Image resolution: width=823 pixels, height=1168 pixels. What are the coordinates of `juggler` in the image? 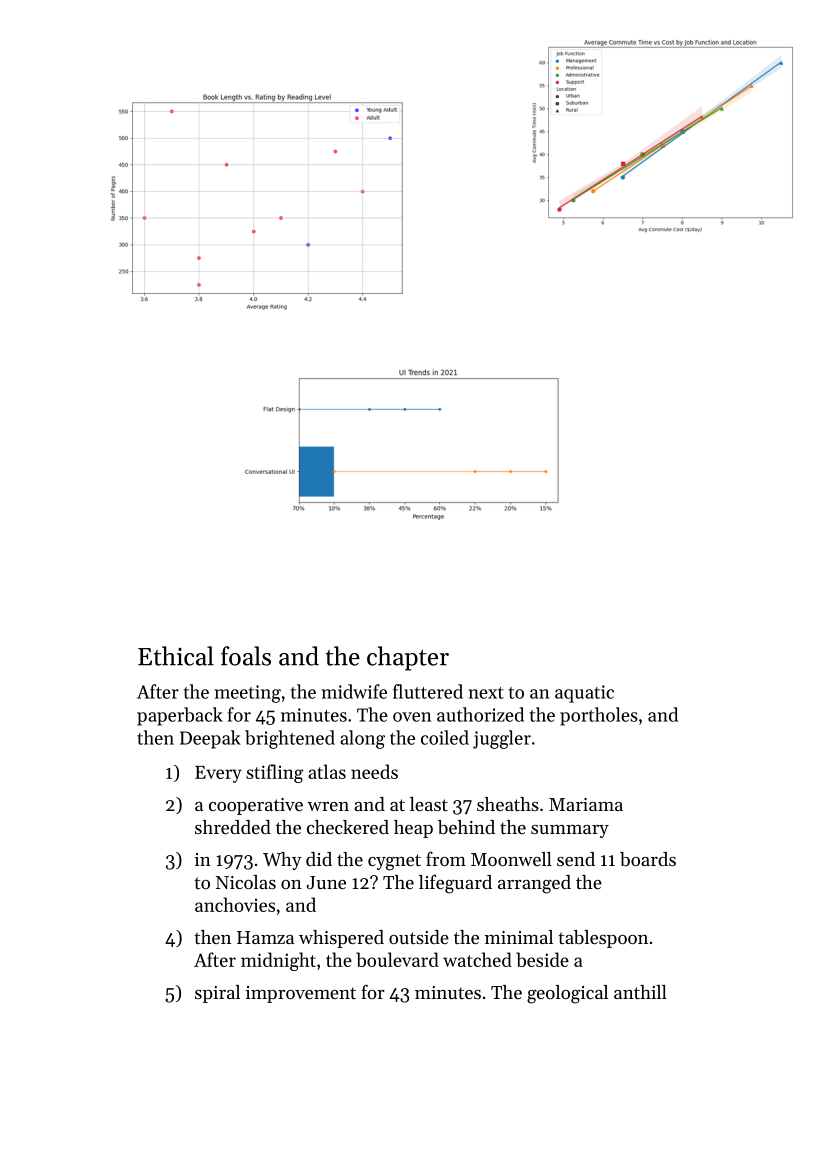 It's located at (502, 739).
